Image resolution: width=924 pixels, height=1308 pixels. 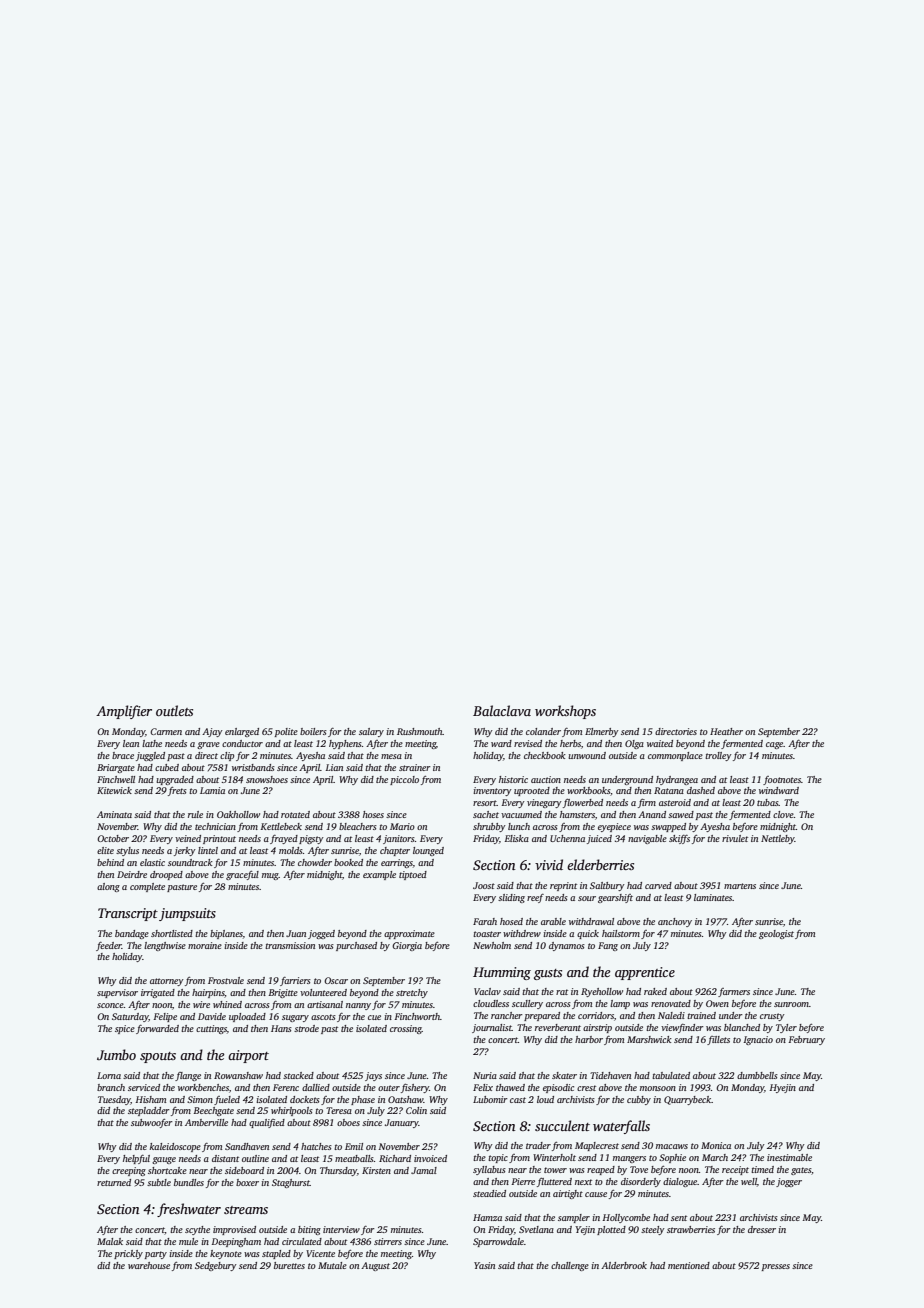 What do you see at coordinates (565, 712) in the screenshot?
I see `workshops` at bounding box center [565, 712].
